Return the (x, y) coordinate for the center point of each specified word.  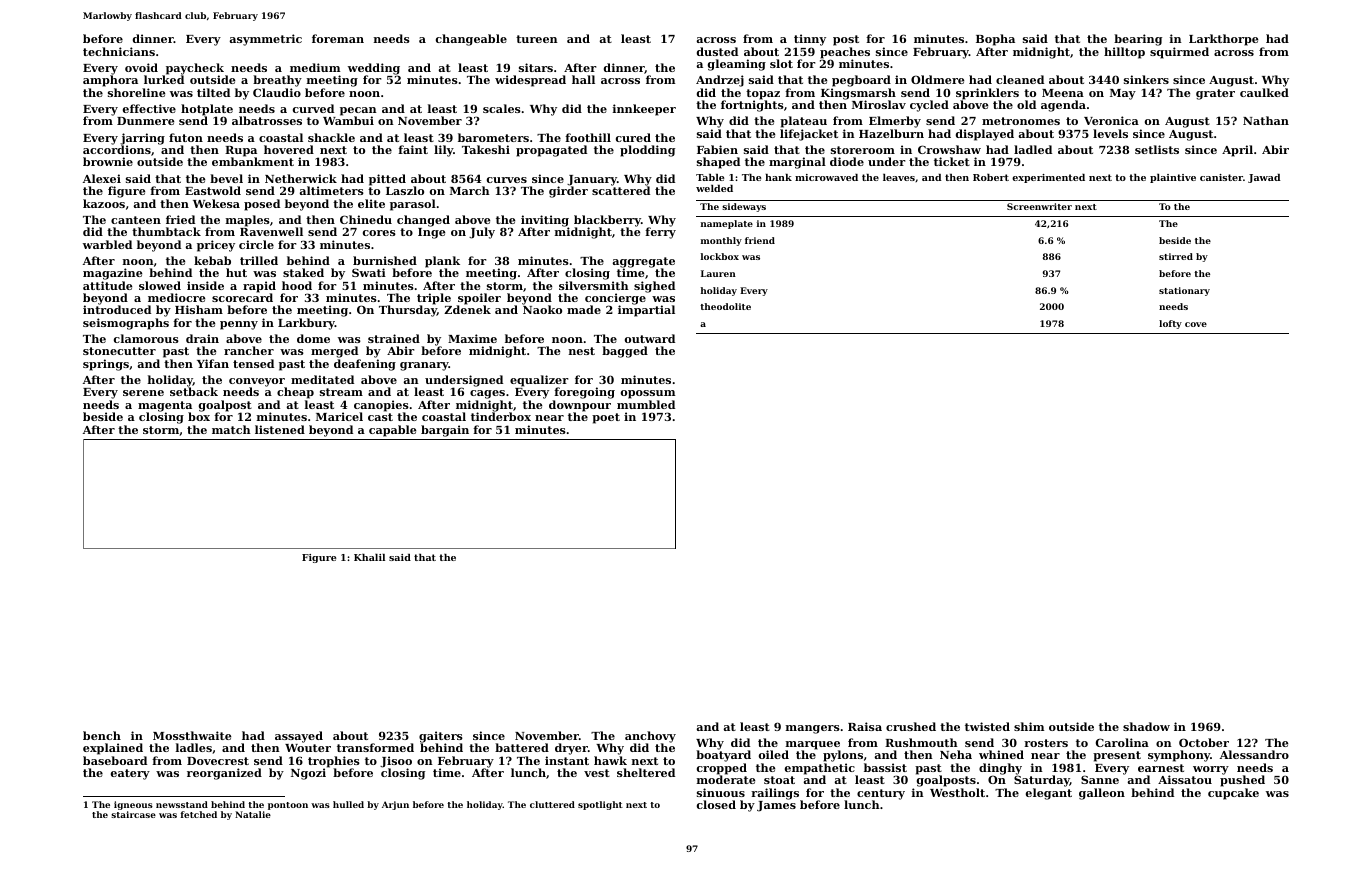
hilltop (1124, 53)
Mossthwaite (192, 735)
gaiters (441, 737)
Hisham (199, 309)
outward (650, 338)
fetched (199, 814)
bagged (625, 352)
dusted (717, 51)
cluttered (552, 804)
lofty (1170, 324)
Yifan (213, 363)
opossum (648, 394)
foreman (338, 38)
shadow (1146, 726)
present (1117, 756)
